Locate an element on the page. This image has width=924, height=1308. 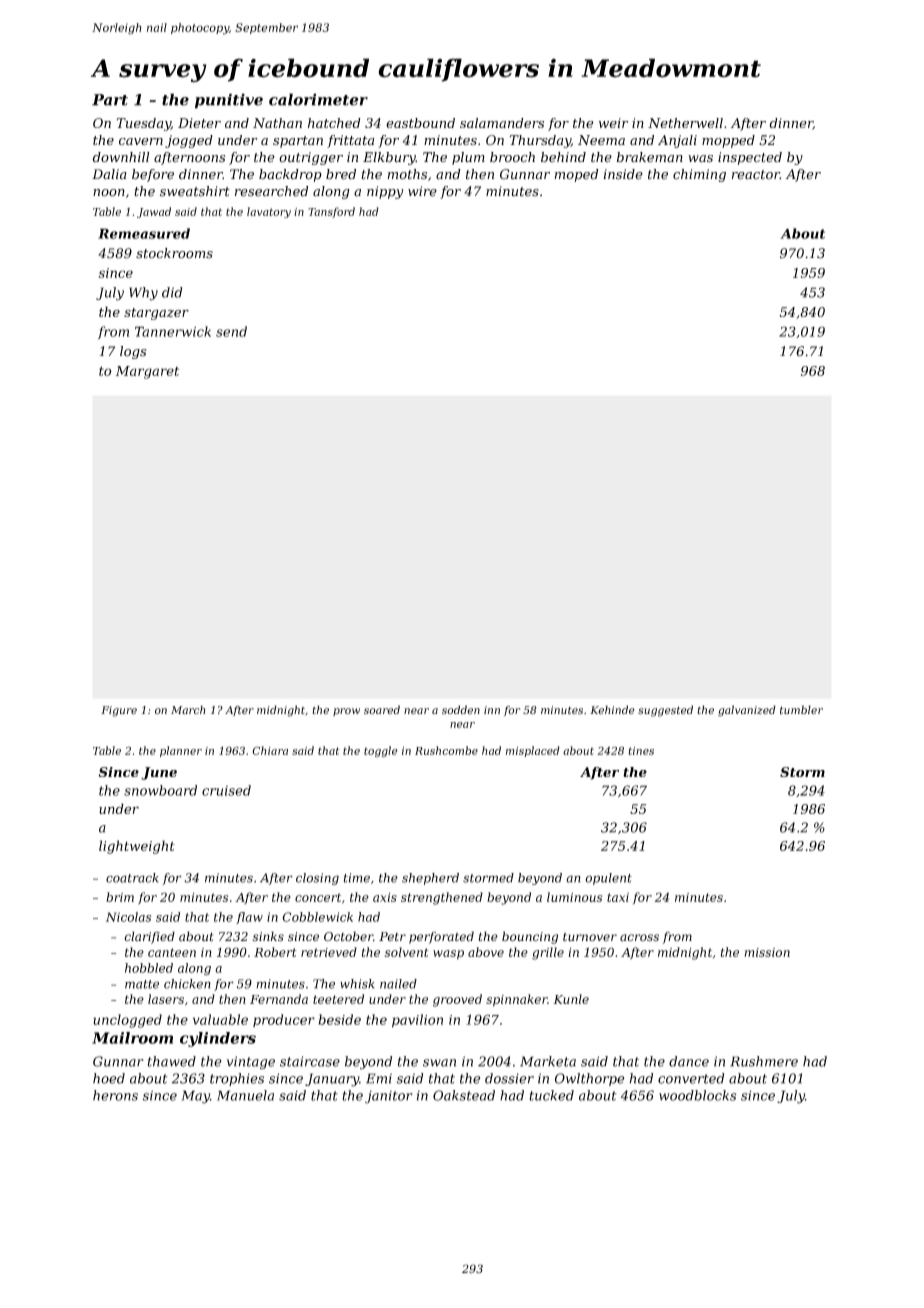
May is located at coordinates (196, 1097).
